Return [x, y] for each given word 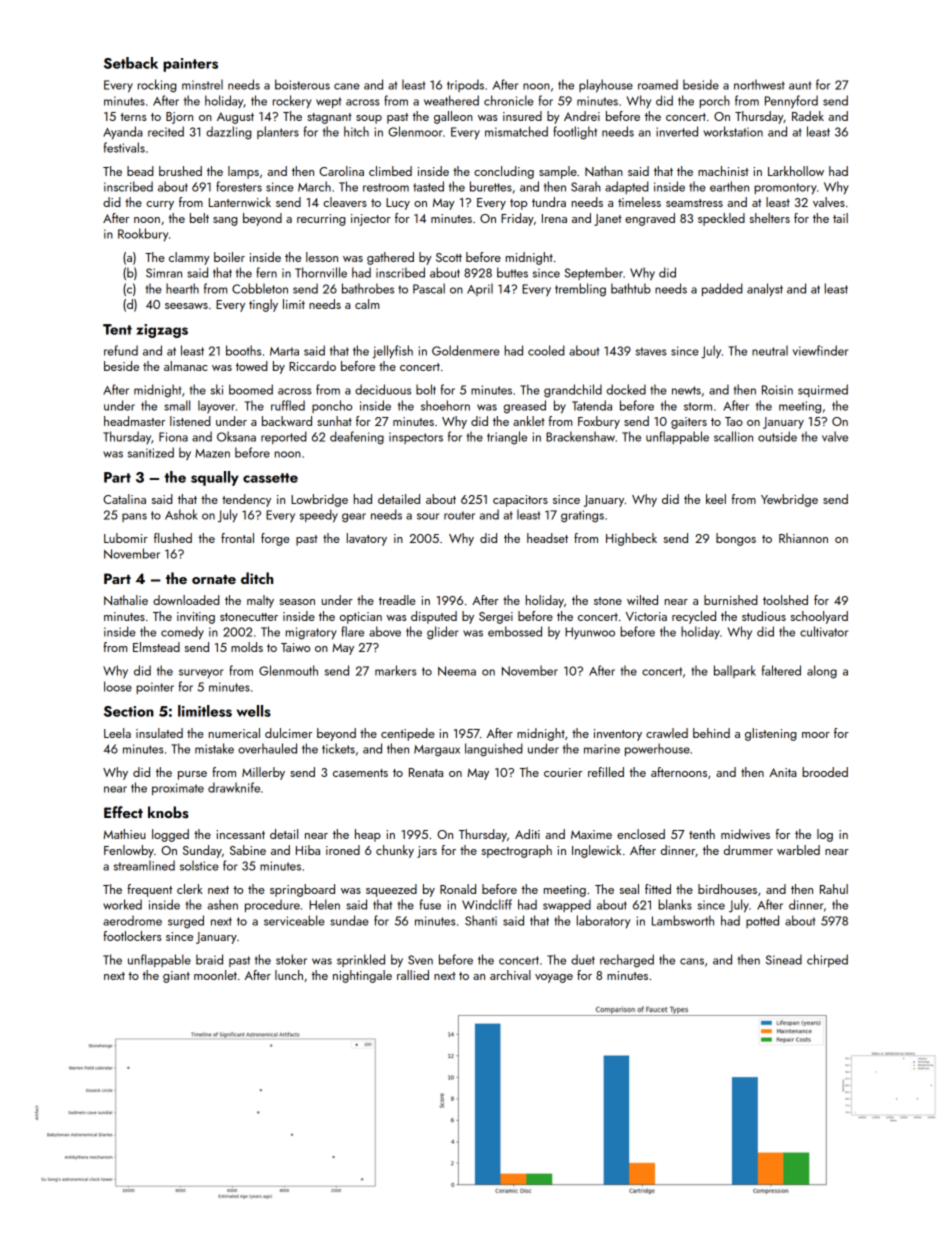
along [822, 672]
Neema [457, 671]
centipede [408, 734]
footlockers [132, 936]
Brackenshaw [580, 436]
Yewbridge [789, 500]
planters [278, 132]
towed [252, 366]
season [297, 602]
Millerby [263, 773]
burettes [491, 186]
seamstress [694, 203]
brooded [825, 772]
